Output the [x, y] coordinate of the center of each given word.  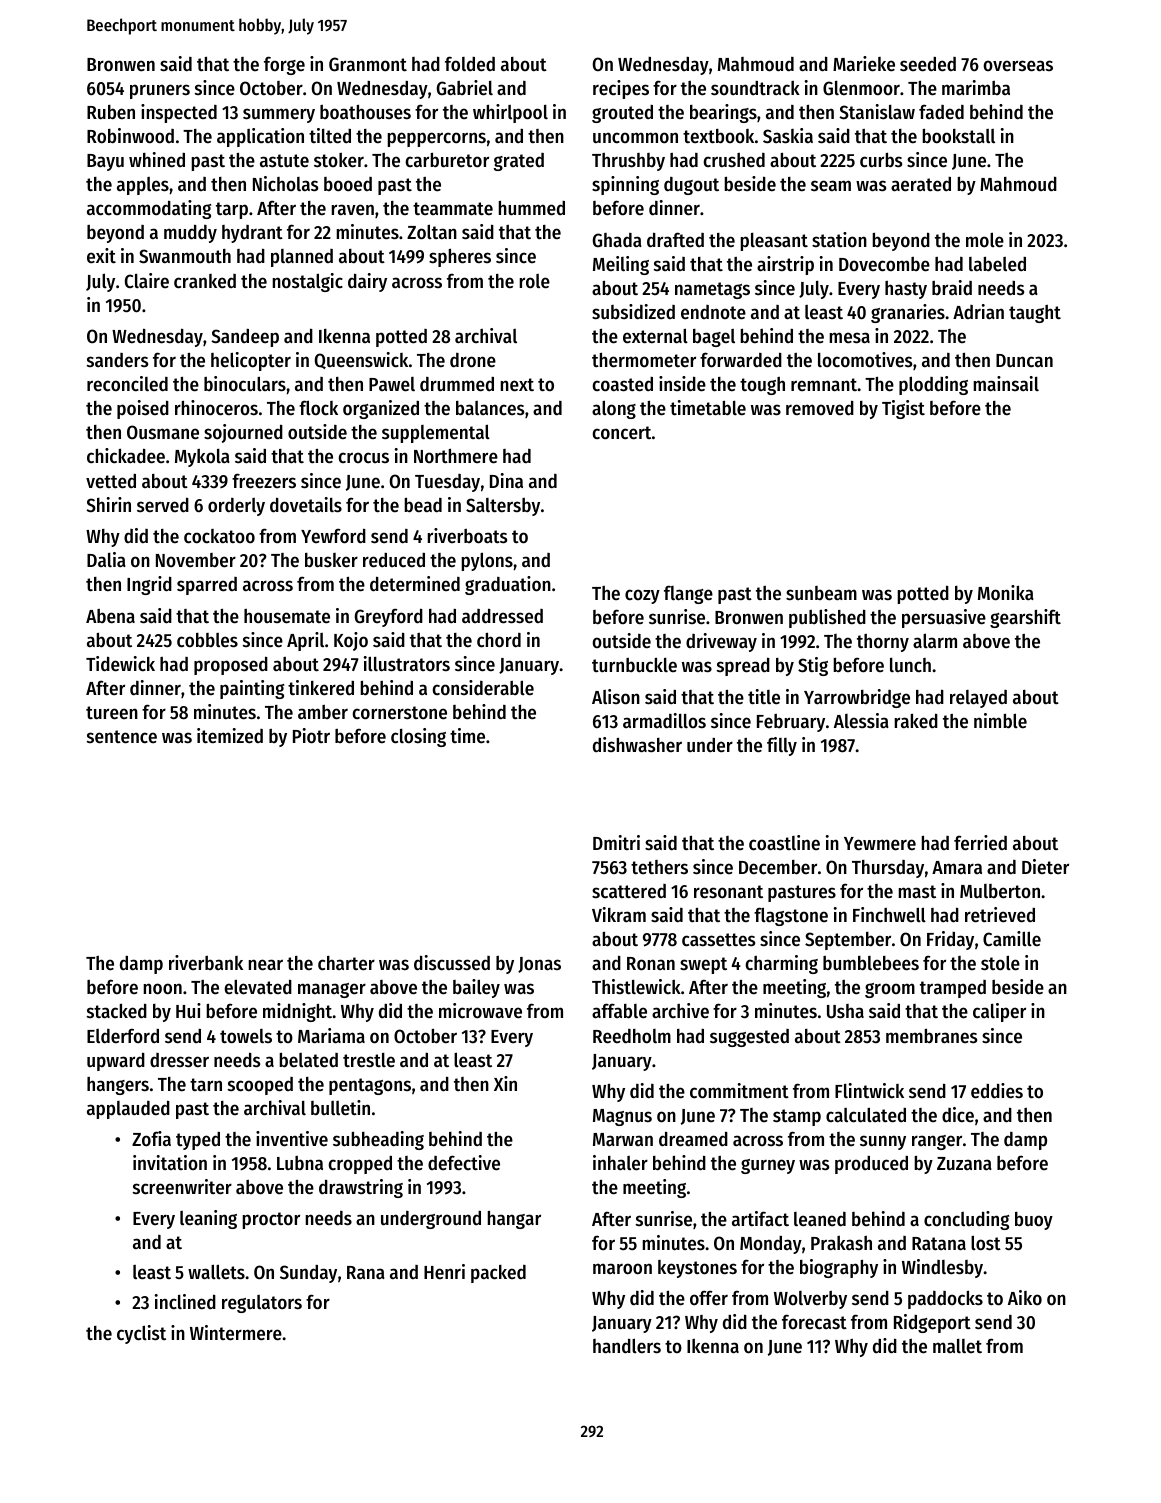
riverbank [206, 962]
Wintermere [236, 1333]
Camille [1012, 939]
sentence [122, 737]
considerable [483, 688]
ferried [980, 843]
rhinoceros [216, 408]
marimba [976, 87]
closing [418, 737]
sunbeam [821, 593]
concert [621, 433]
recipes [621, 89]
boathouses [365, 112]
